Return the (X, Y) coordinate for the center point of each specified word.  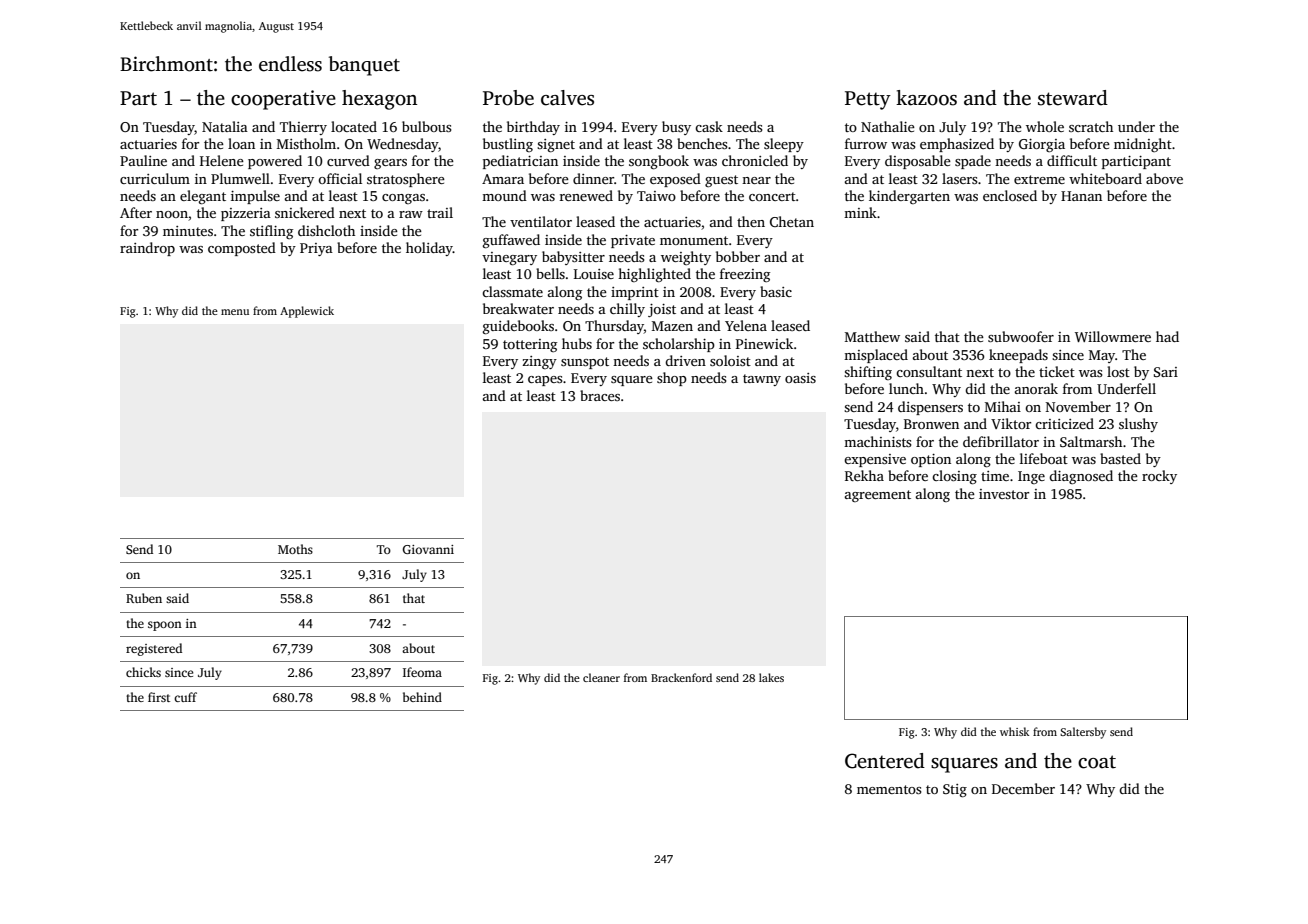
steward (1073, 98)
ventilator (541, 221)
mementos (889, 789)
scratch (1091, 126)
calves (567, 98)
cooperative (283, 100)
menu (235, 312)
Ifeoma (422, 672)
